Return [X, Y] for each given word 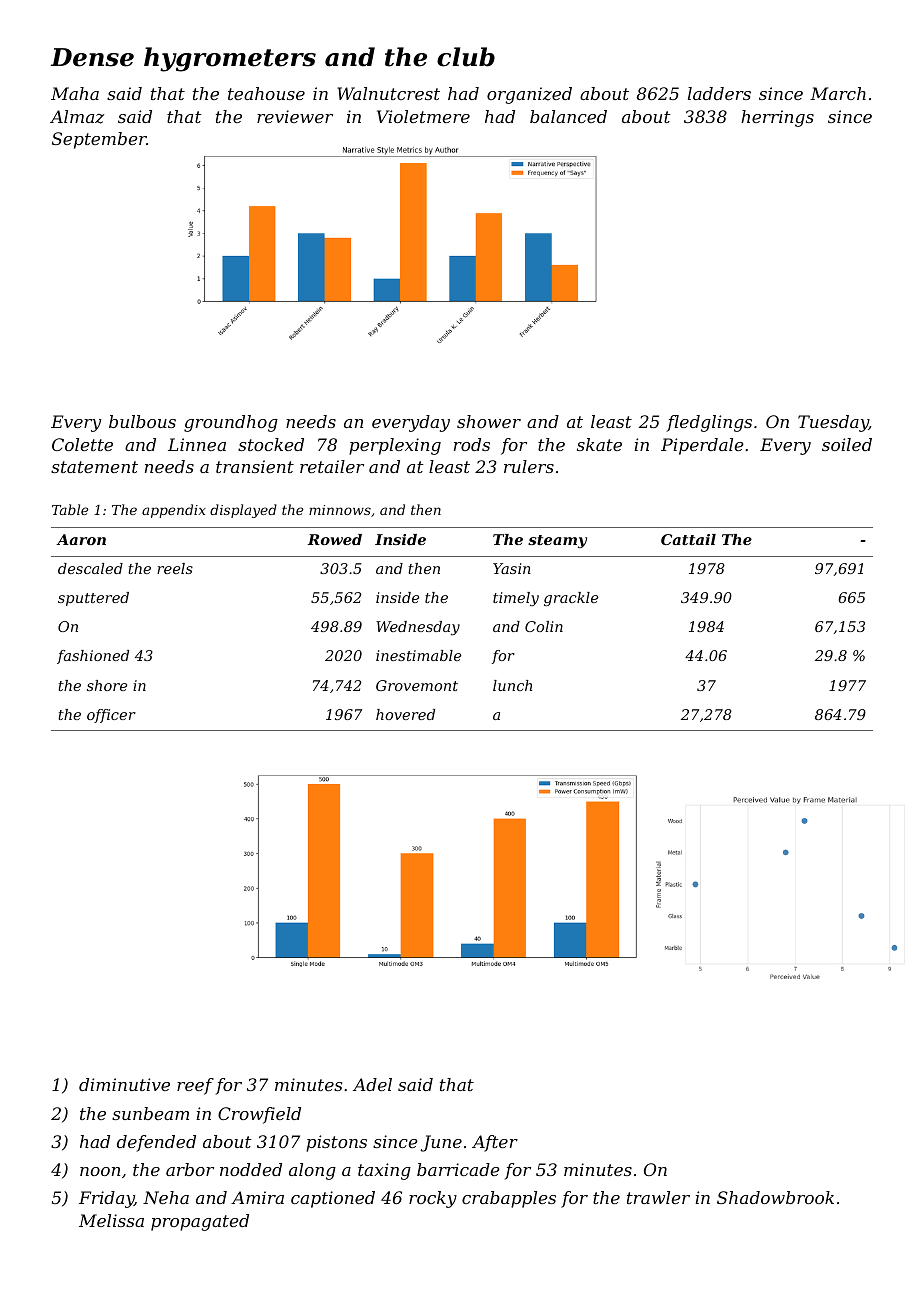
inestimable [418, 655]
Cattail [688, 539]
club [466, 57]
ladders [719, 93]
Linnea [197, 444]
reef [195, 1086]
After [495, 1143]
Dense [92, 57]
